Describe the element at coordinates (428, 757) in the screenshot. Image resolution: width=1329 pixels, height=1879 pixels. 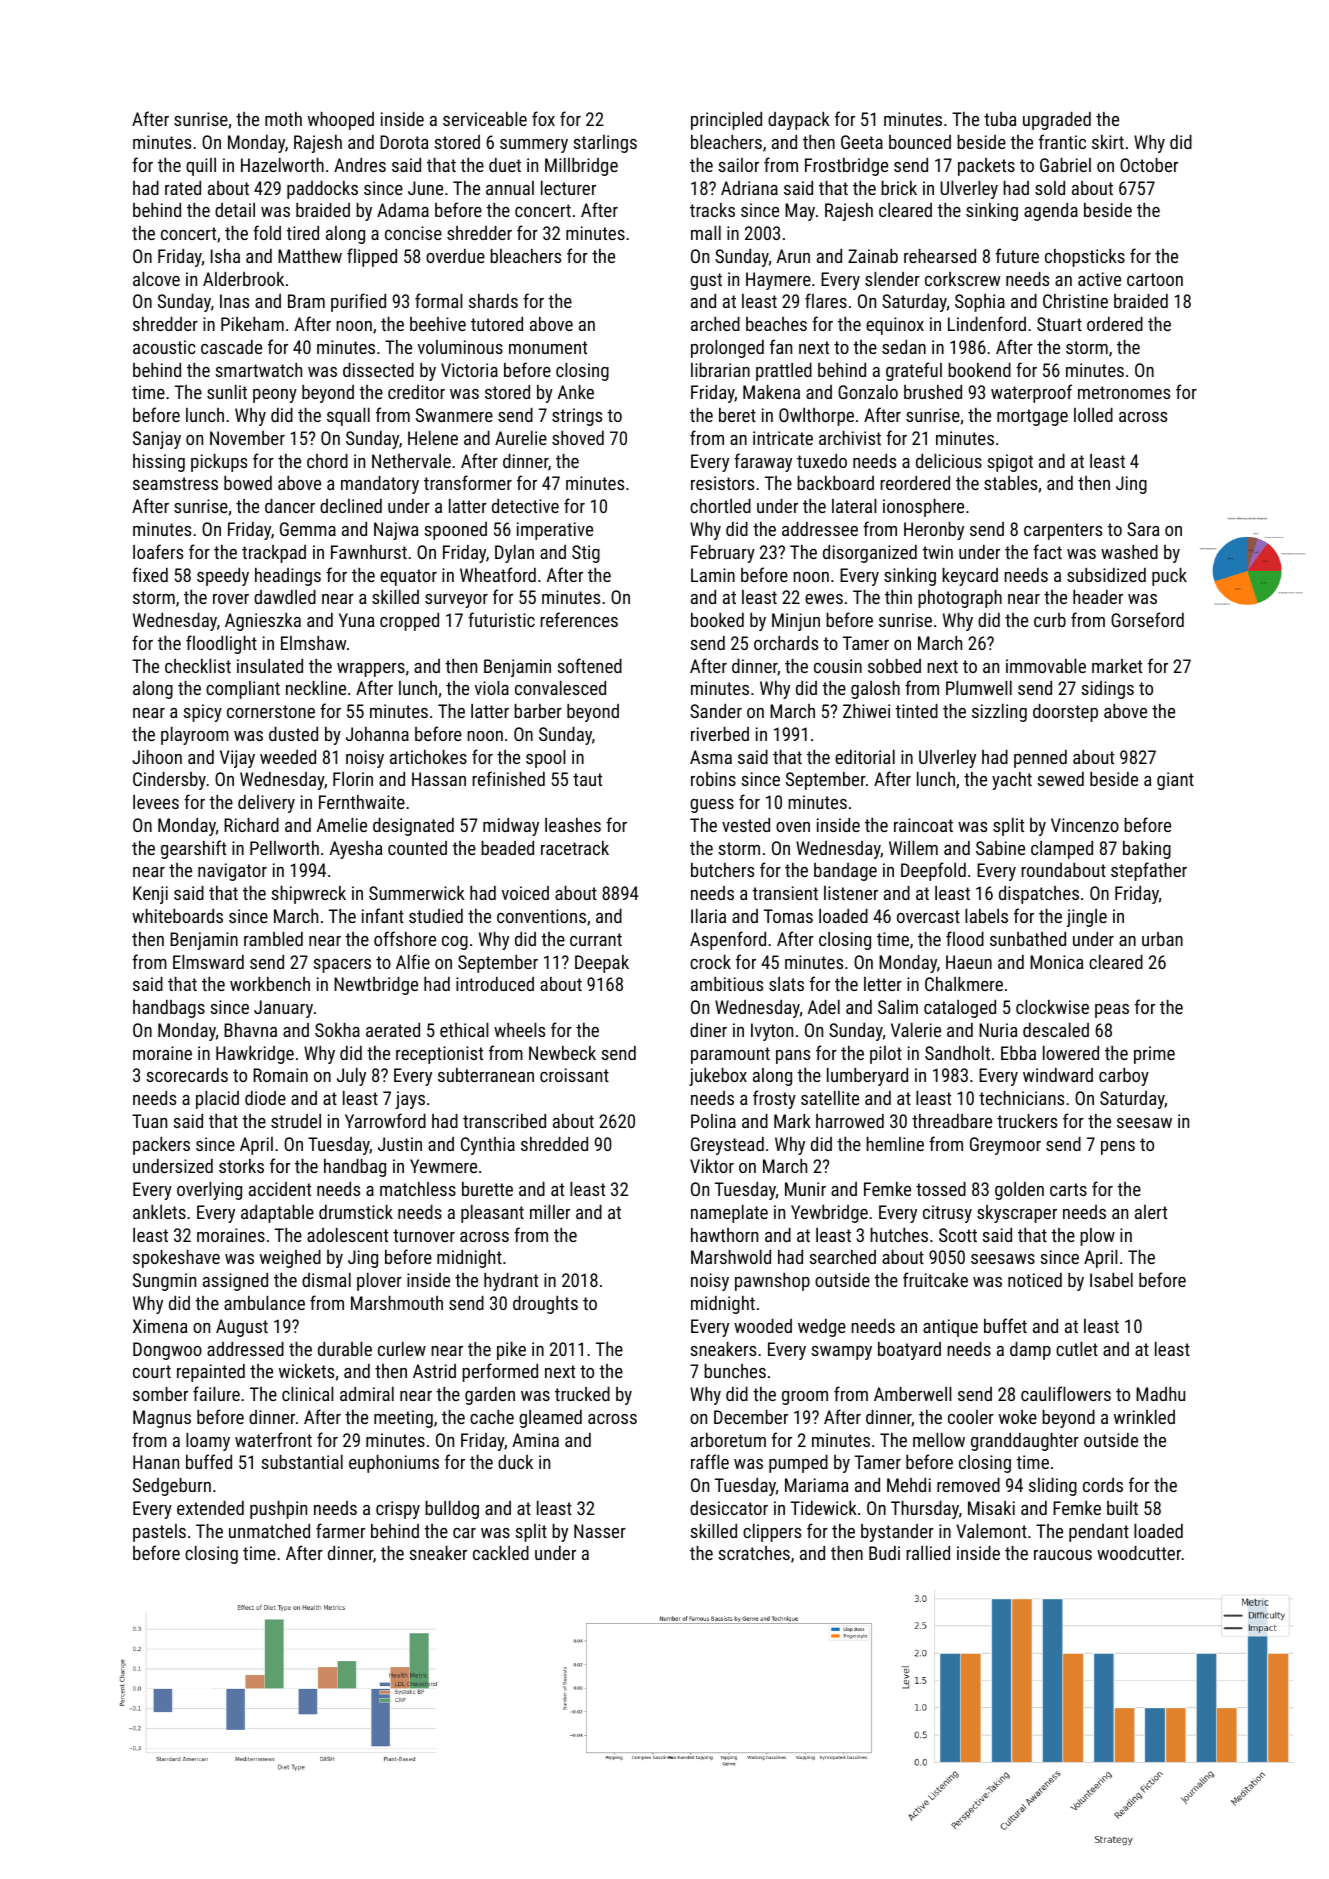
I see `artichokes` at that location.
